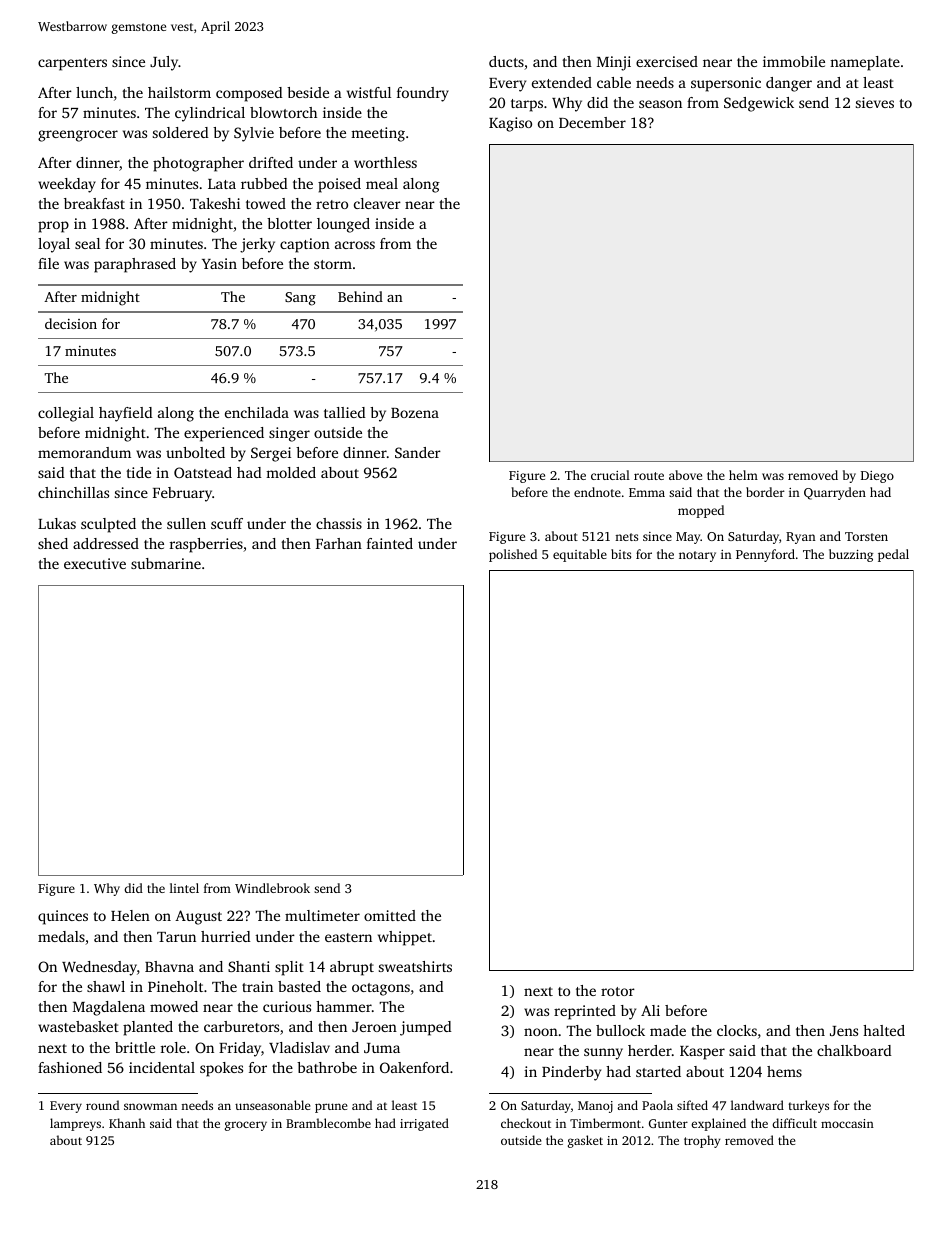 The image size is (952, 1233). I want to click on extended, so click(562, 82).
